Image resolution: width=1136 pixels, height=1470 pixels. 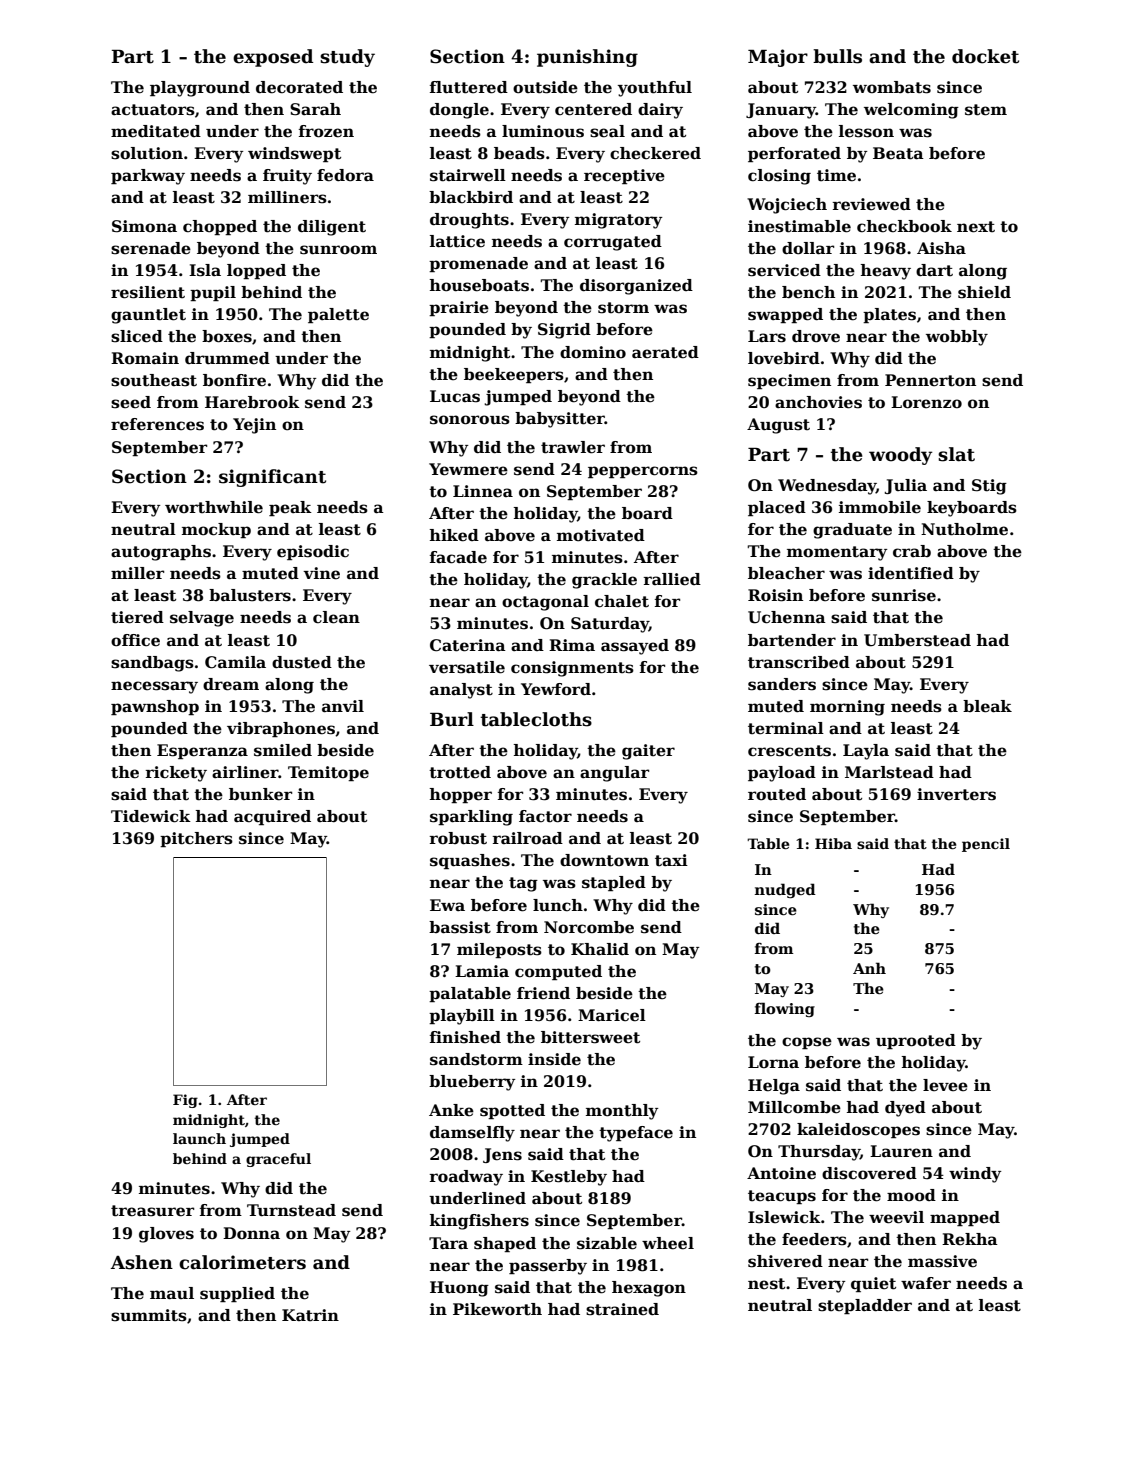 I want to click on Turnstead, so click(x=291, y=1210).
